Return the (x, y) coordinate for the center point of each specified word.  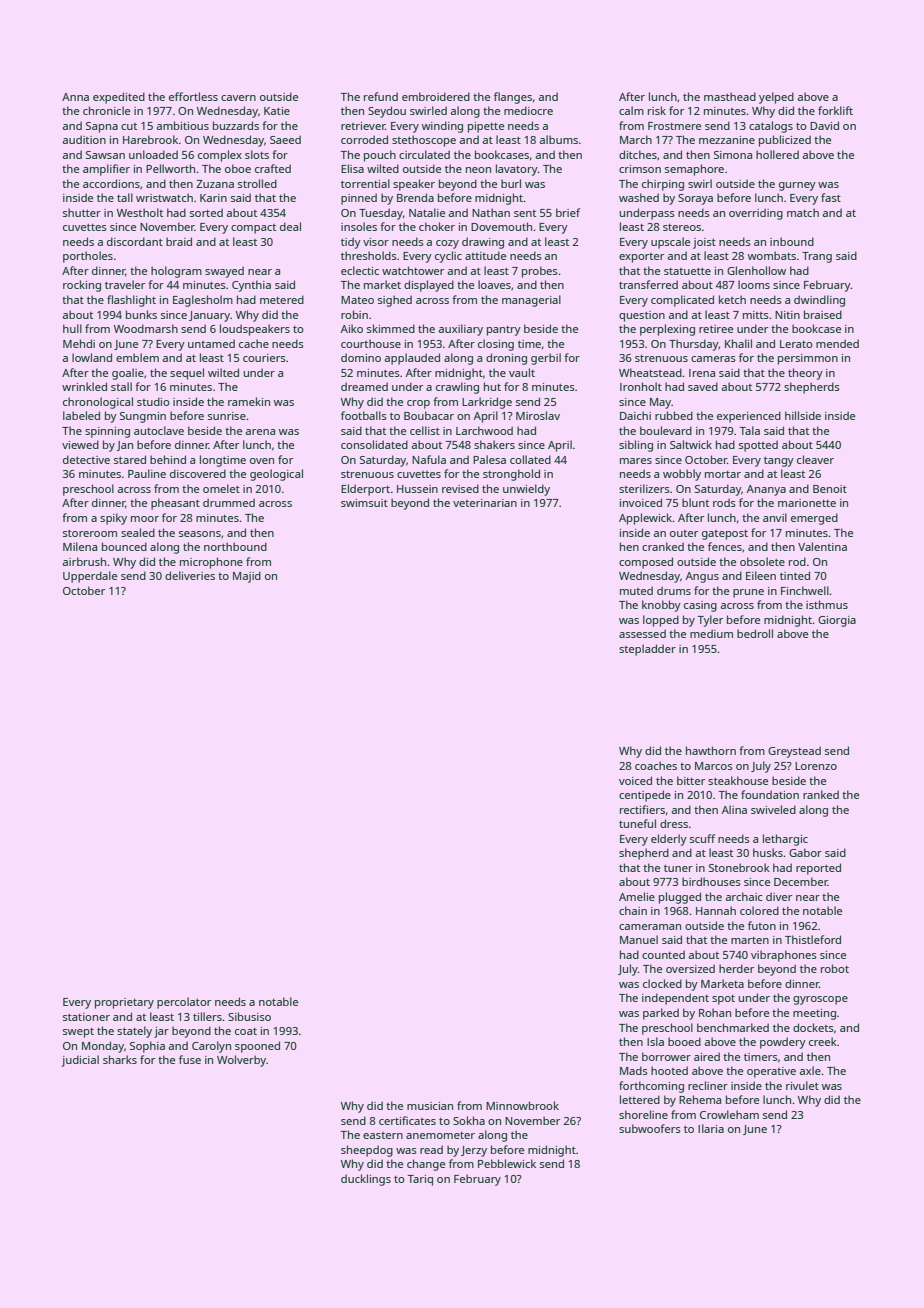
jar (161, 1032)
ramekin (249, 401)
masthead (730, 96)
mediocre (528, 110)
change (426, 1165)
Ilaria (711, 1128)
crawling (457, 388)
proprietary (124, 1003)
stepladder (647, 650)
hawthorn (711, 750)
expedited (119, 98)
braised (823, 314)
